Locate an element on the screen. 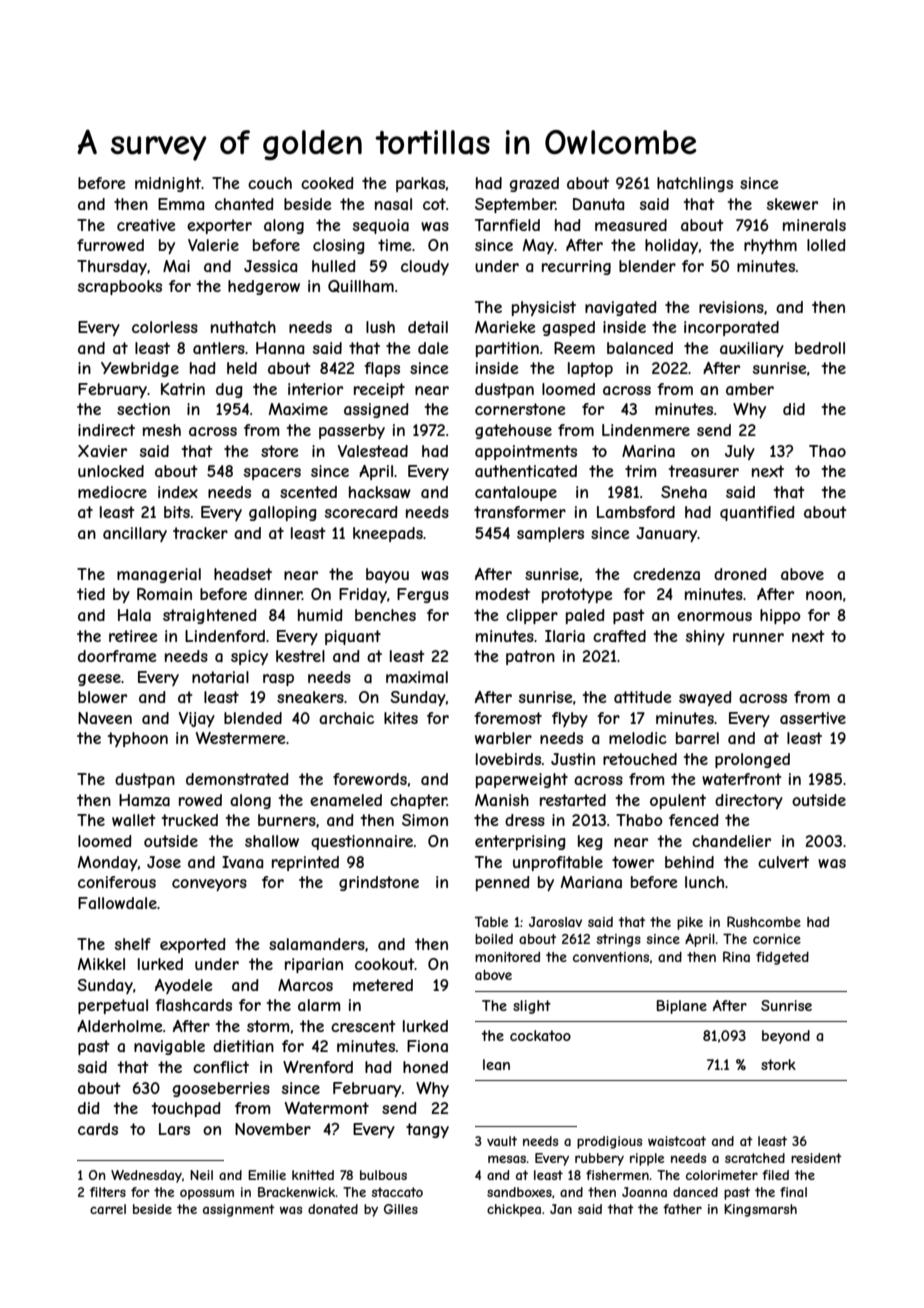 This screenshot has width=924, height=1308. piquant is located at coordinates (353, 637).
